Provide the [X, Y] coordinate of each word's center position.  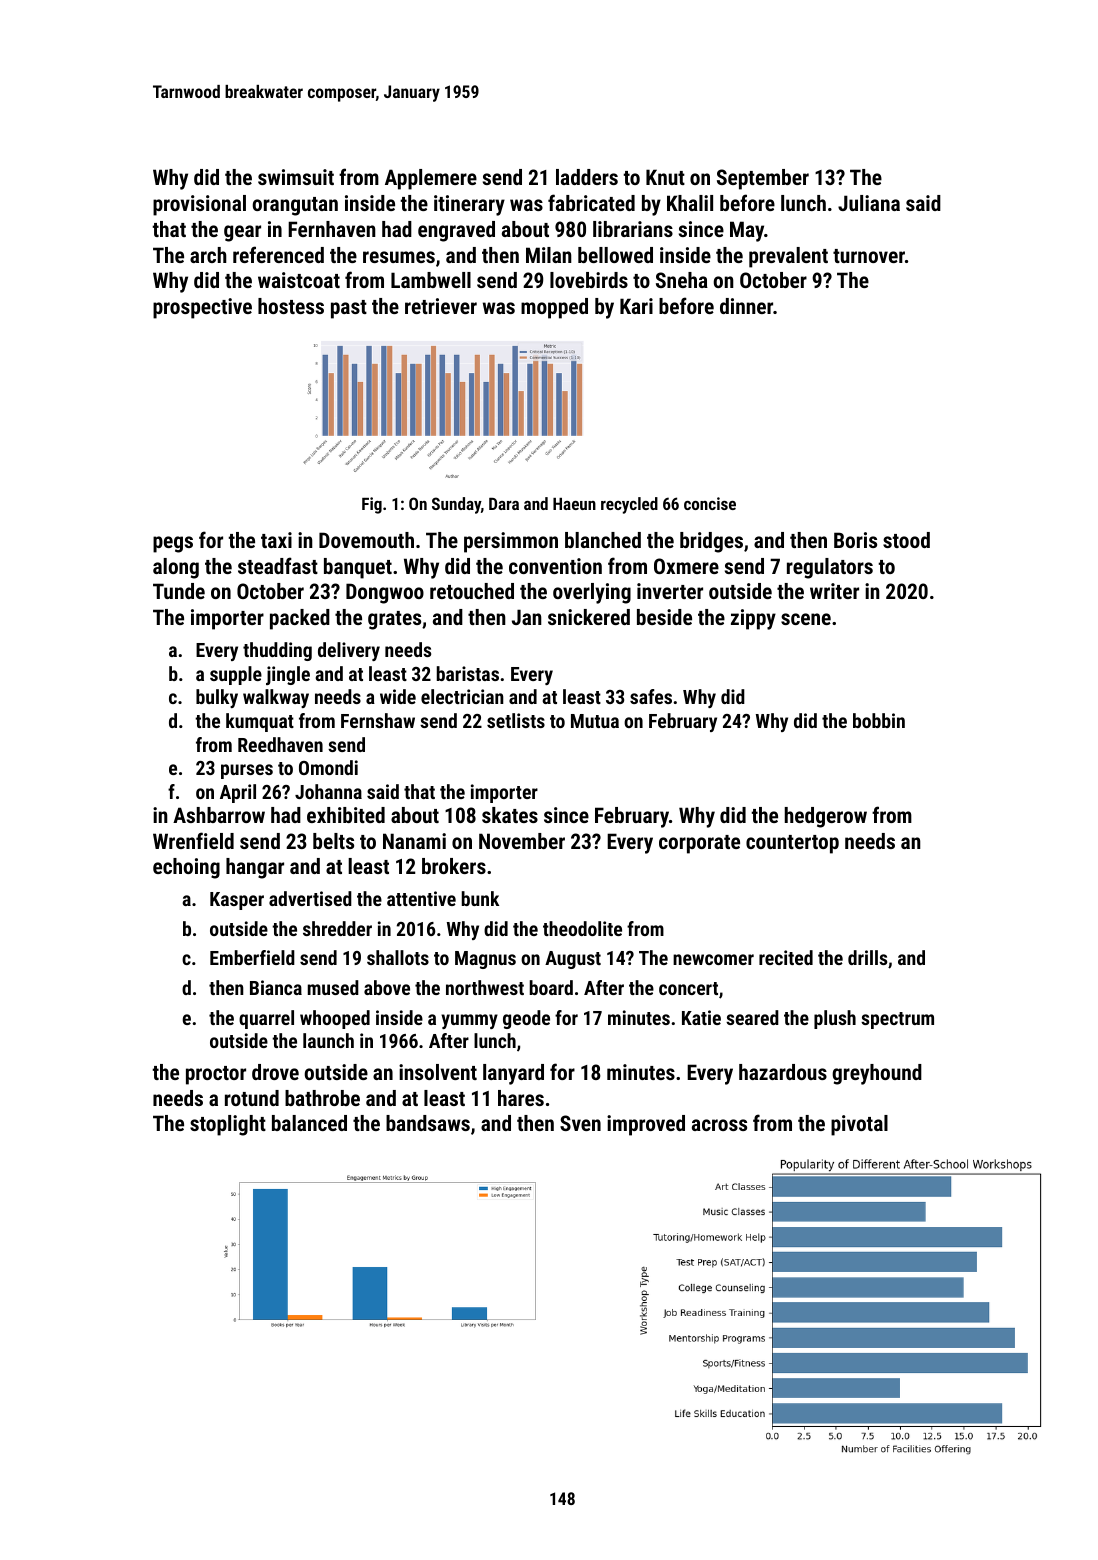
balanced [309, 1123]
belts [333, 841]
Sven [580, 1123]
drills [867, 957]
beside [664, 617]
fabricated [591, 202]
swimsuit [296, 177]
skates [510, 815]
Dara [504, 503]
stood [906, 540]
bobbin [879, 720]
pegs [173, 544]
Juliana [869, 203]
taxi [276, 540]
